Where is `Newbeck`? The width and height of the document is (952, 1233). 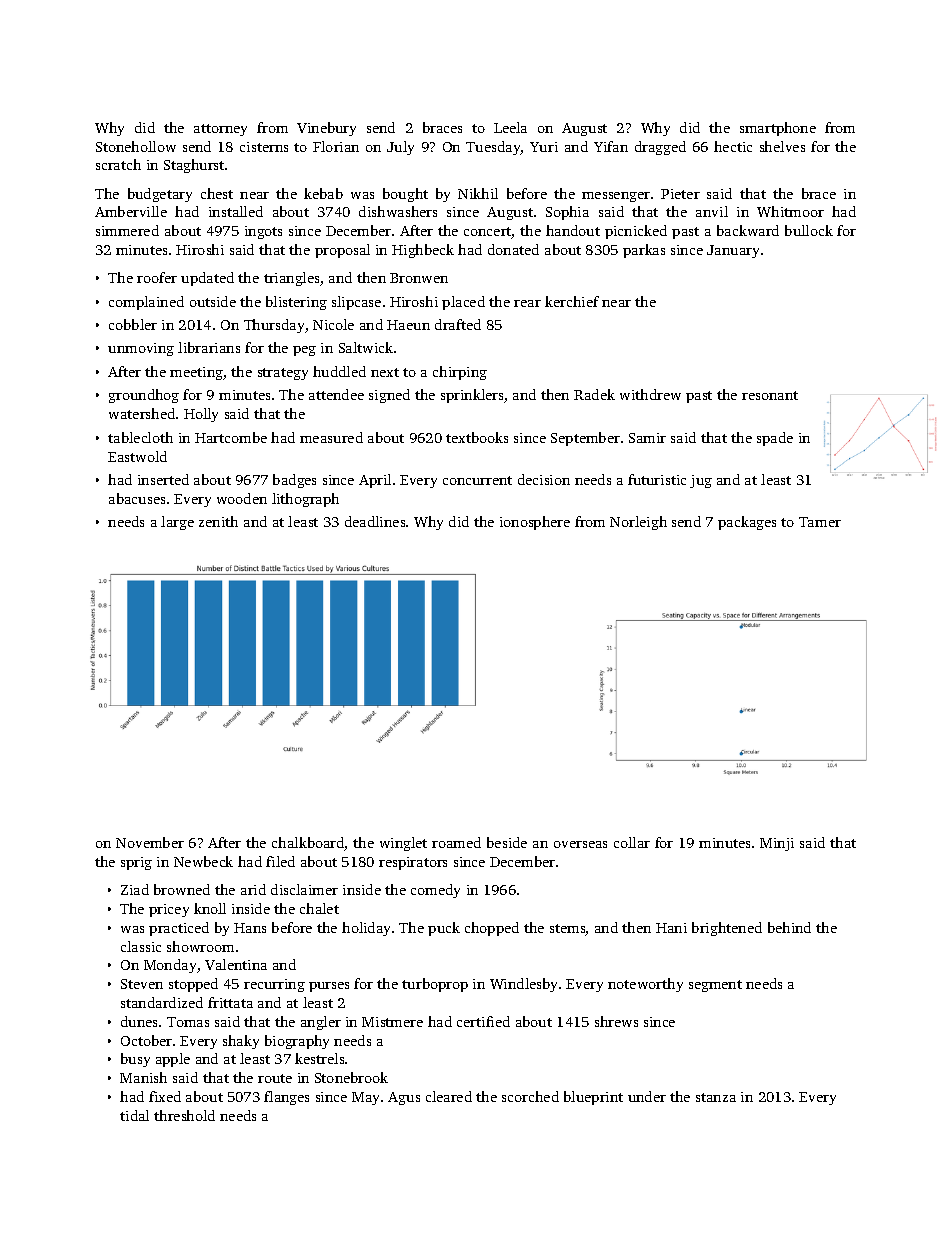
Newbeck is located at coordinates (203, 861).
